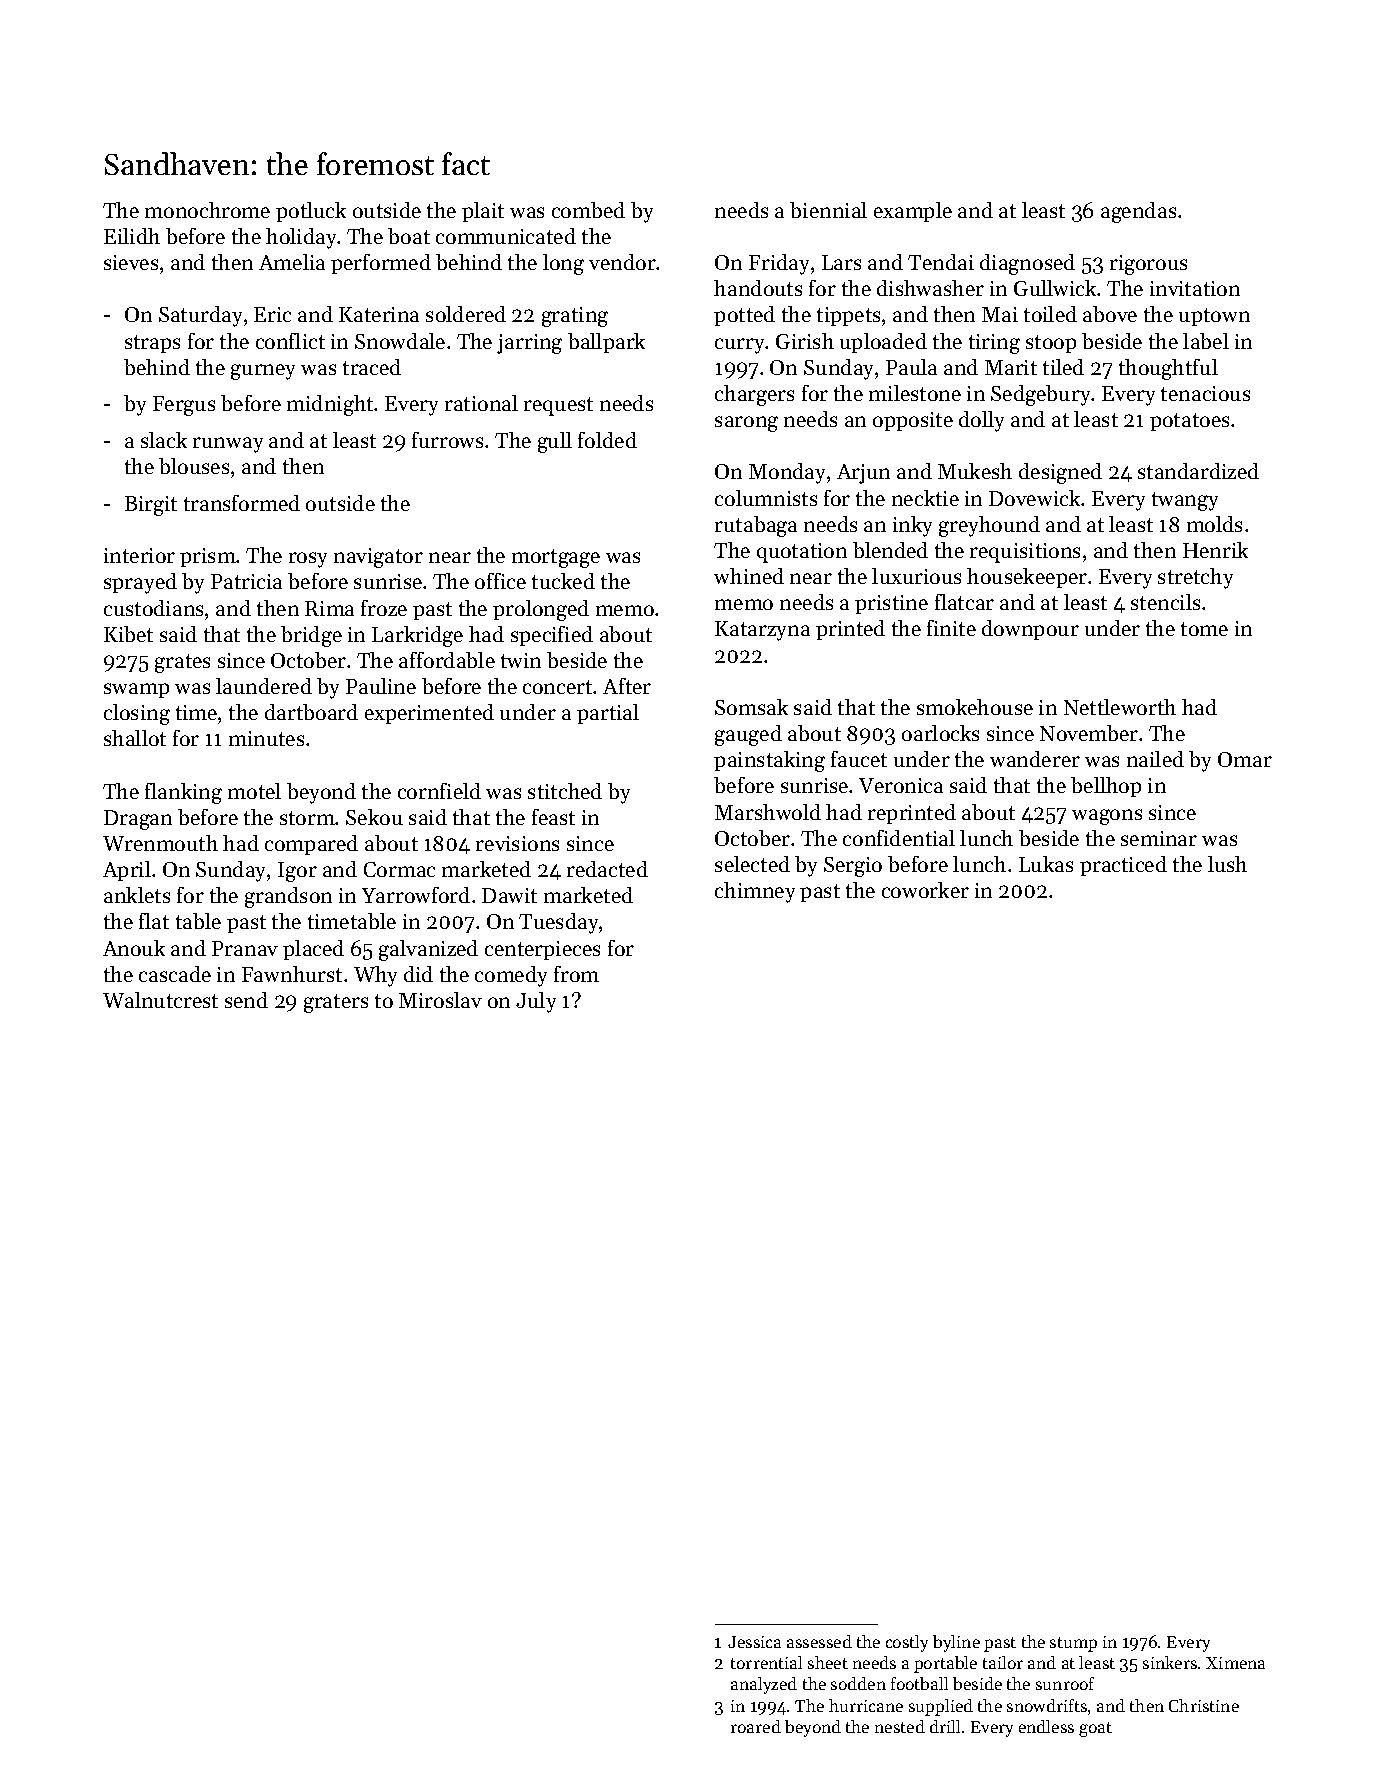 Image resolution: width=1381 pixels, height=1788 pixels. What do you see at coordinates (1050, 314) in the document?
I see `toiled` at bounding box center [1050, 314].
